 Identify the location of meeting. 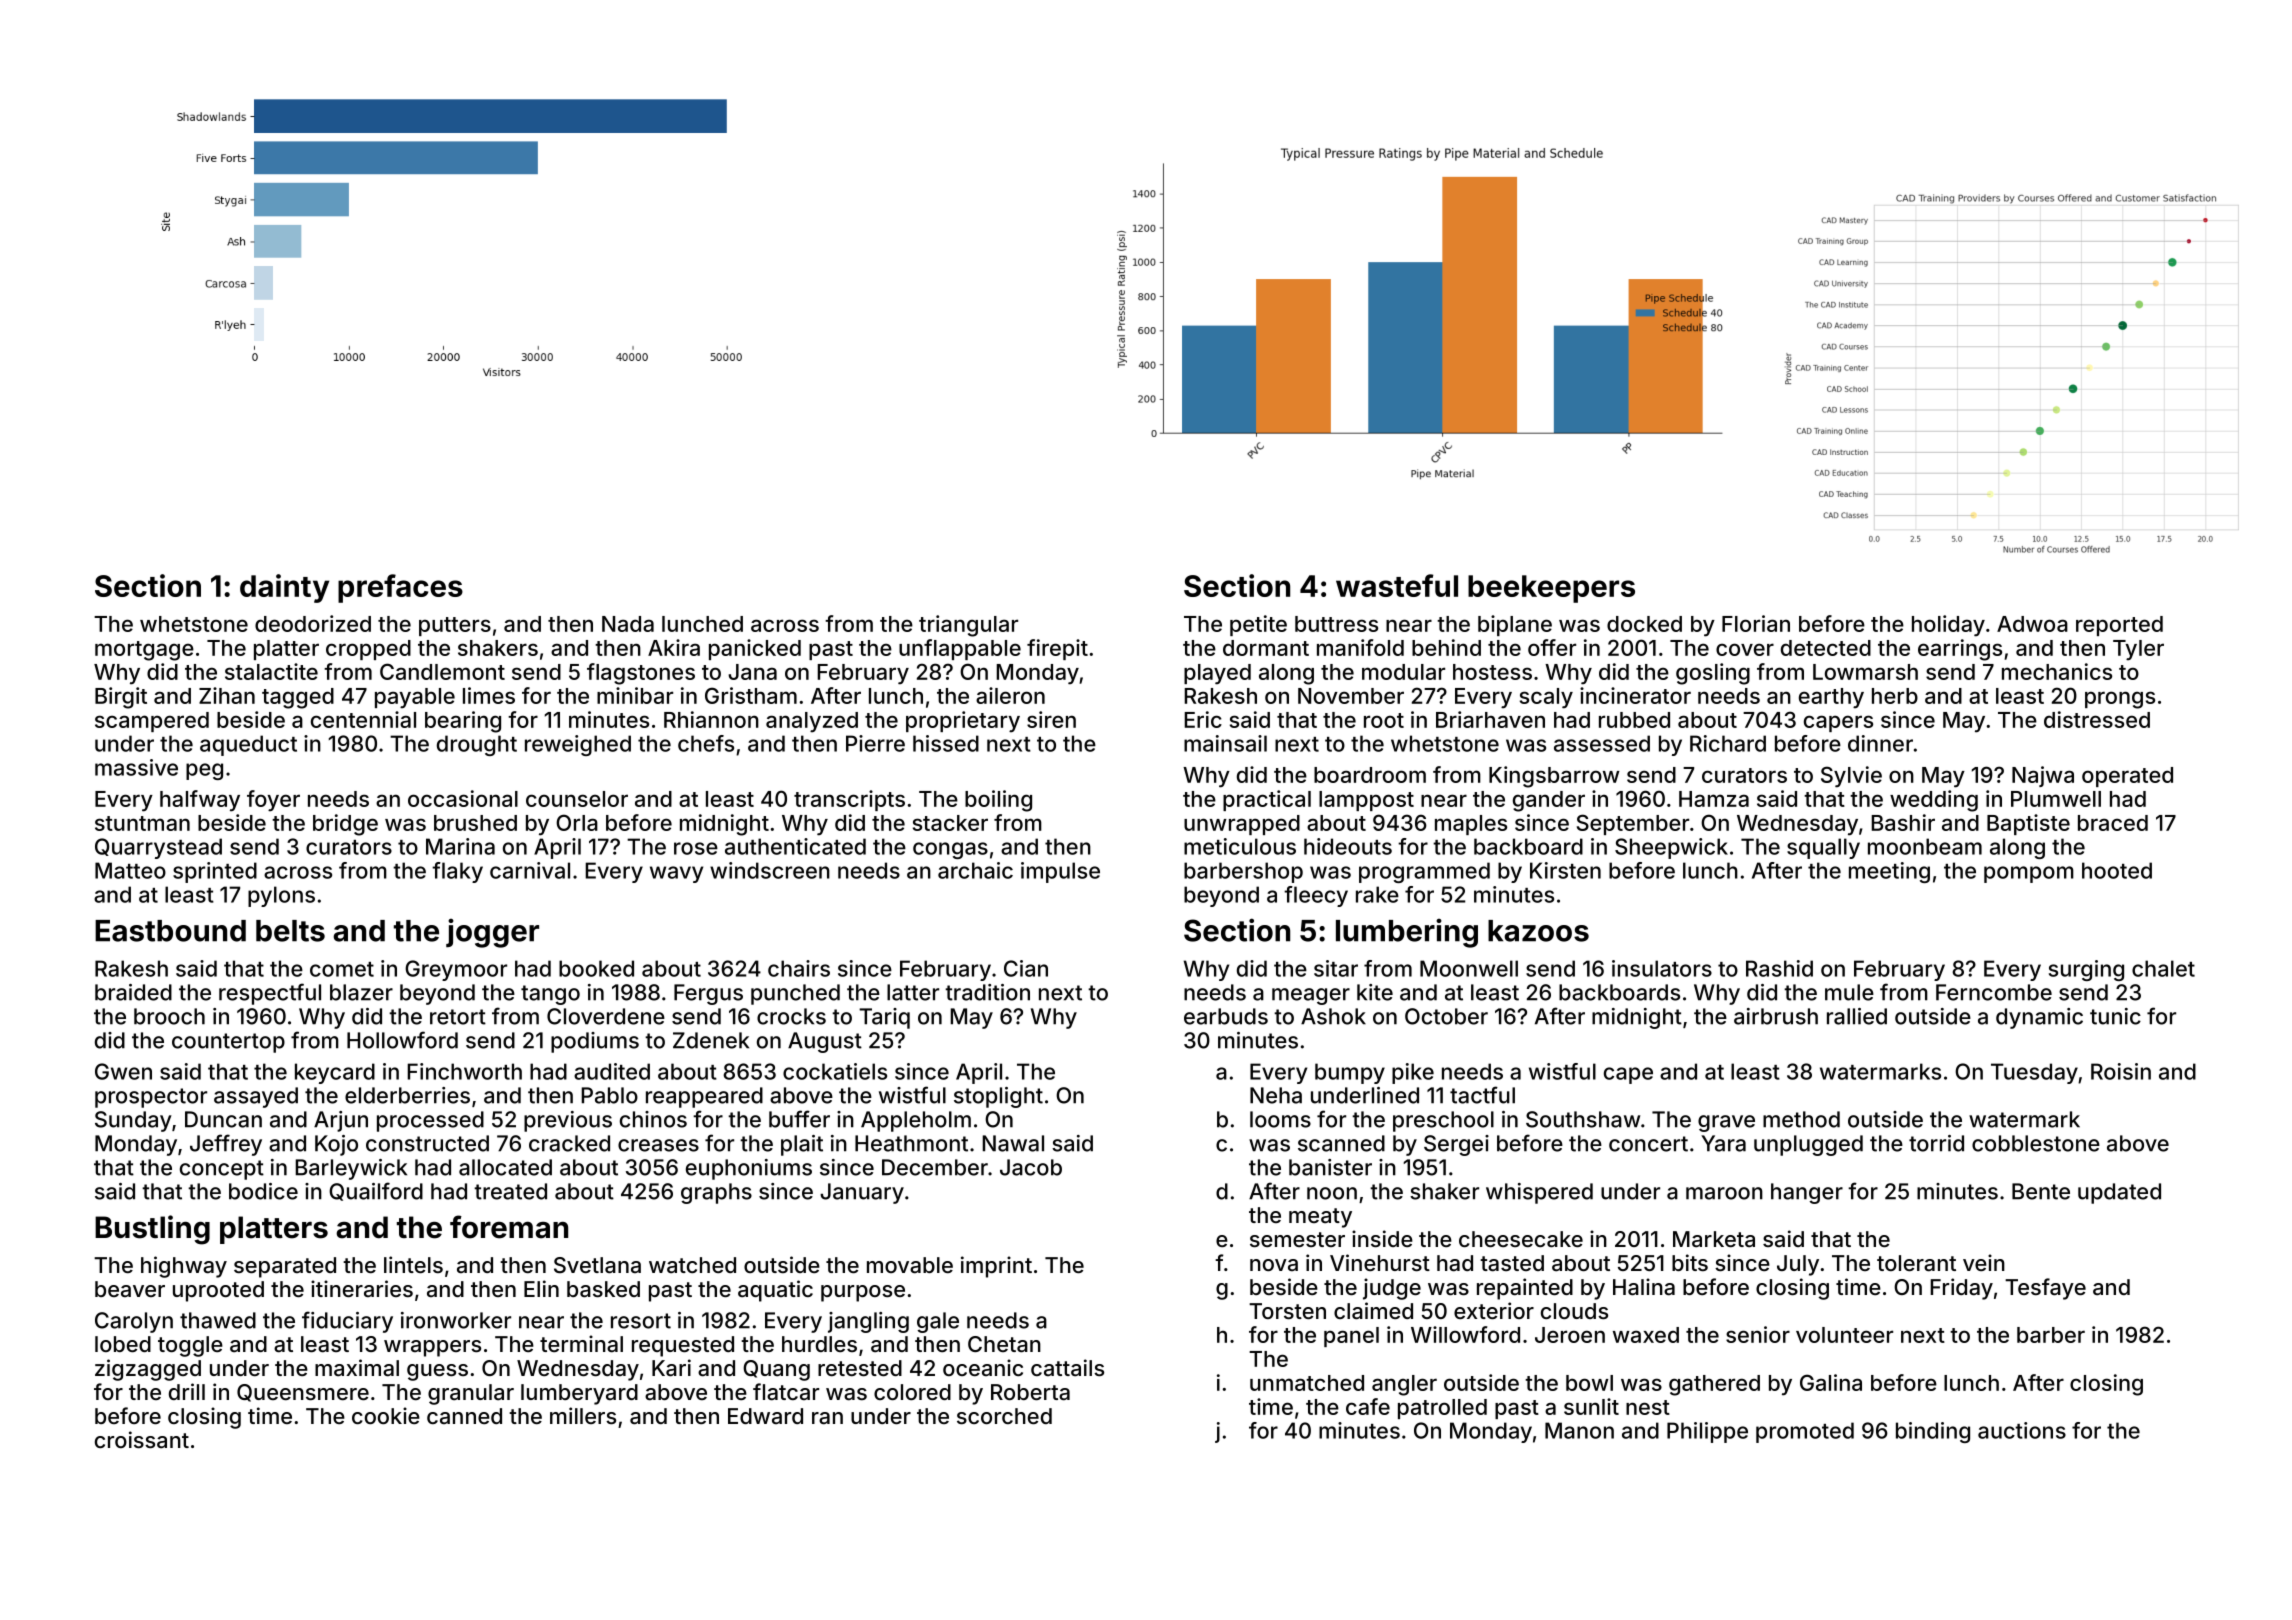
(1889, 872).
